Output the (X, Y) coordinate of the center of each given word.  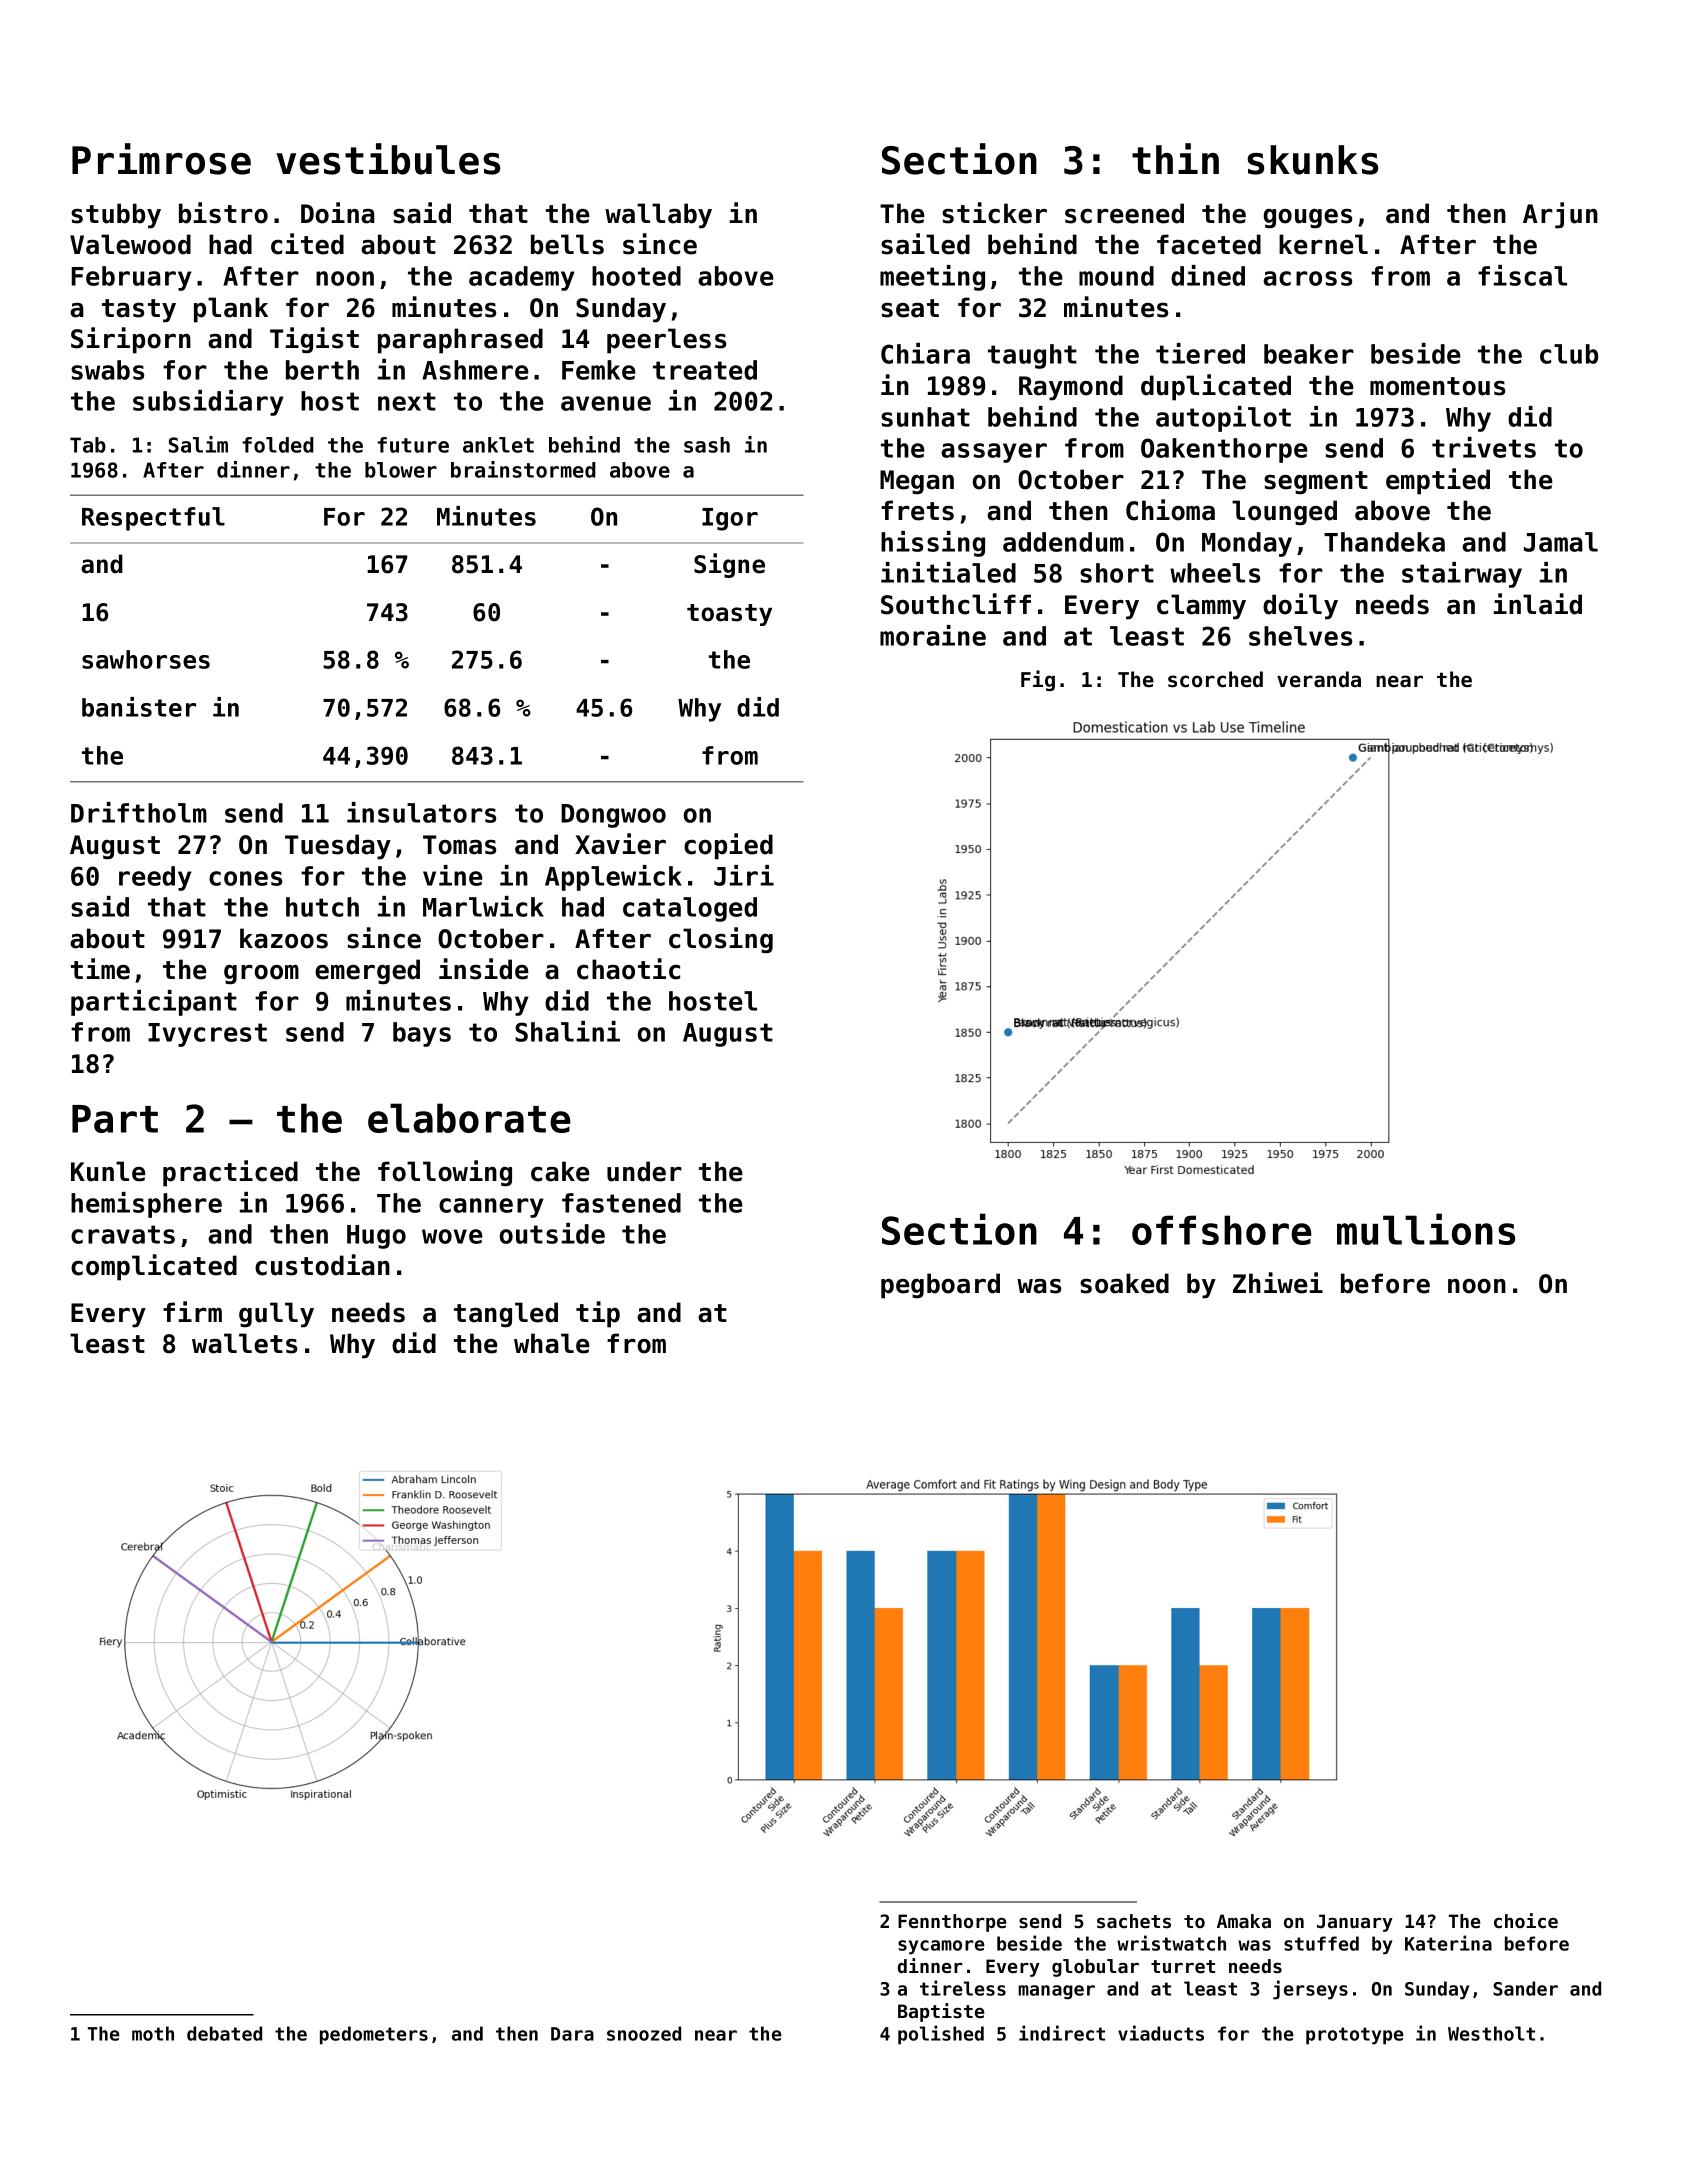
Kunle (108, 1171)
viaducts (1161, 2033)
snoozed (644, 2033)
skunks (1312, 160)
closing (721, 940)
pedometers (374, 2035)
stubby (116, 216)
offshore (1222, 1230)
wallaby (658, 216)
